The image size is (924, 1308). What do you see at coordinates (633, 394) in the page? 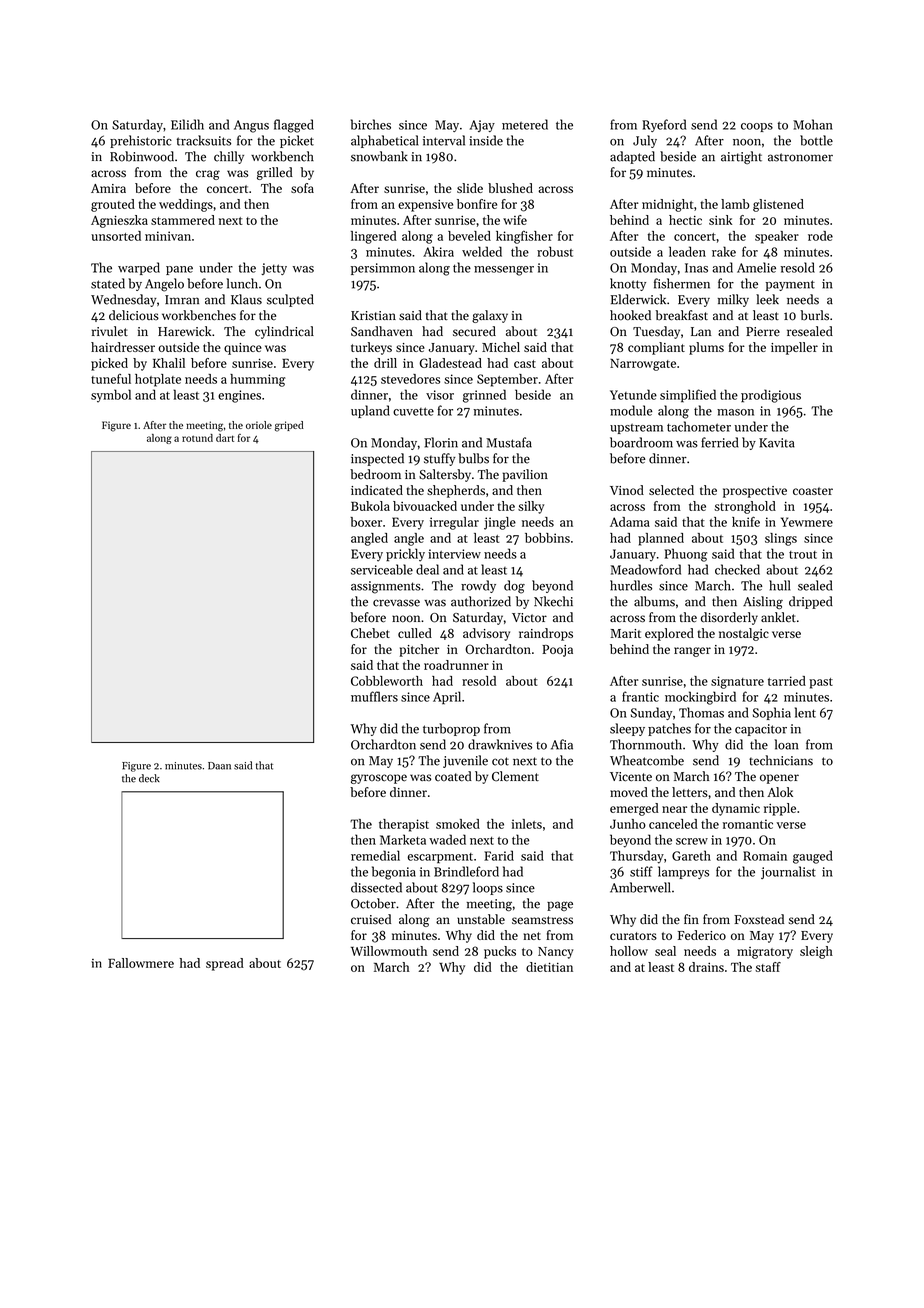
I see `Yetunde` at bounding box center [633, 394].
